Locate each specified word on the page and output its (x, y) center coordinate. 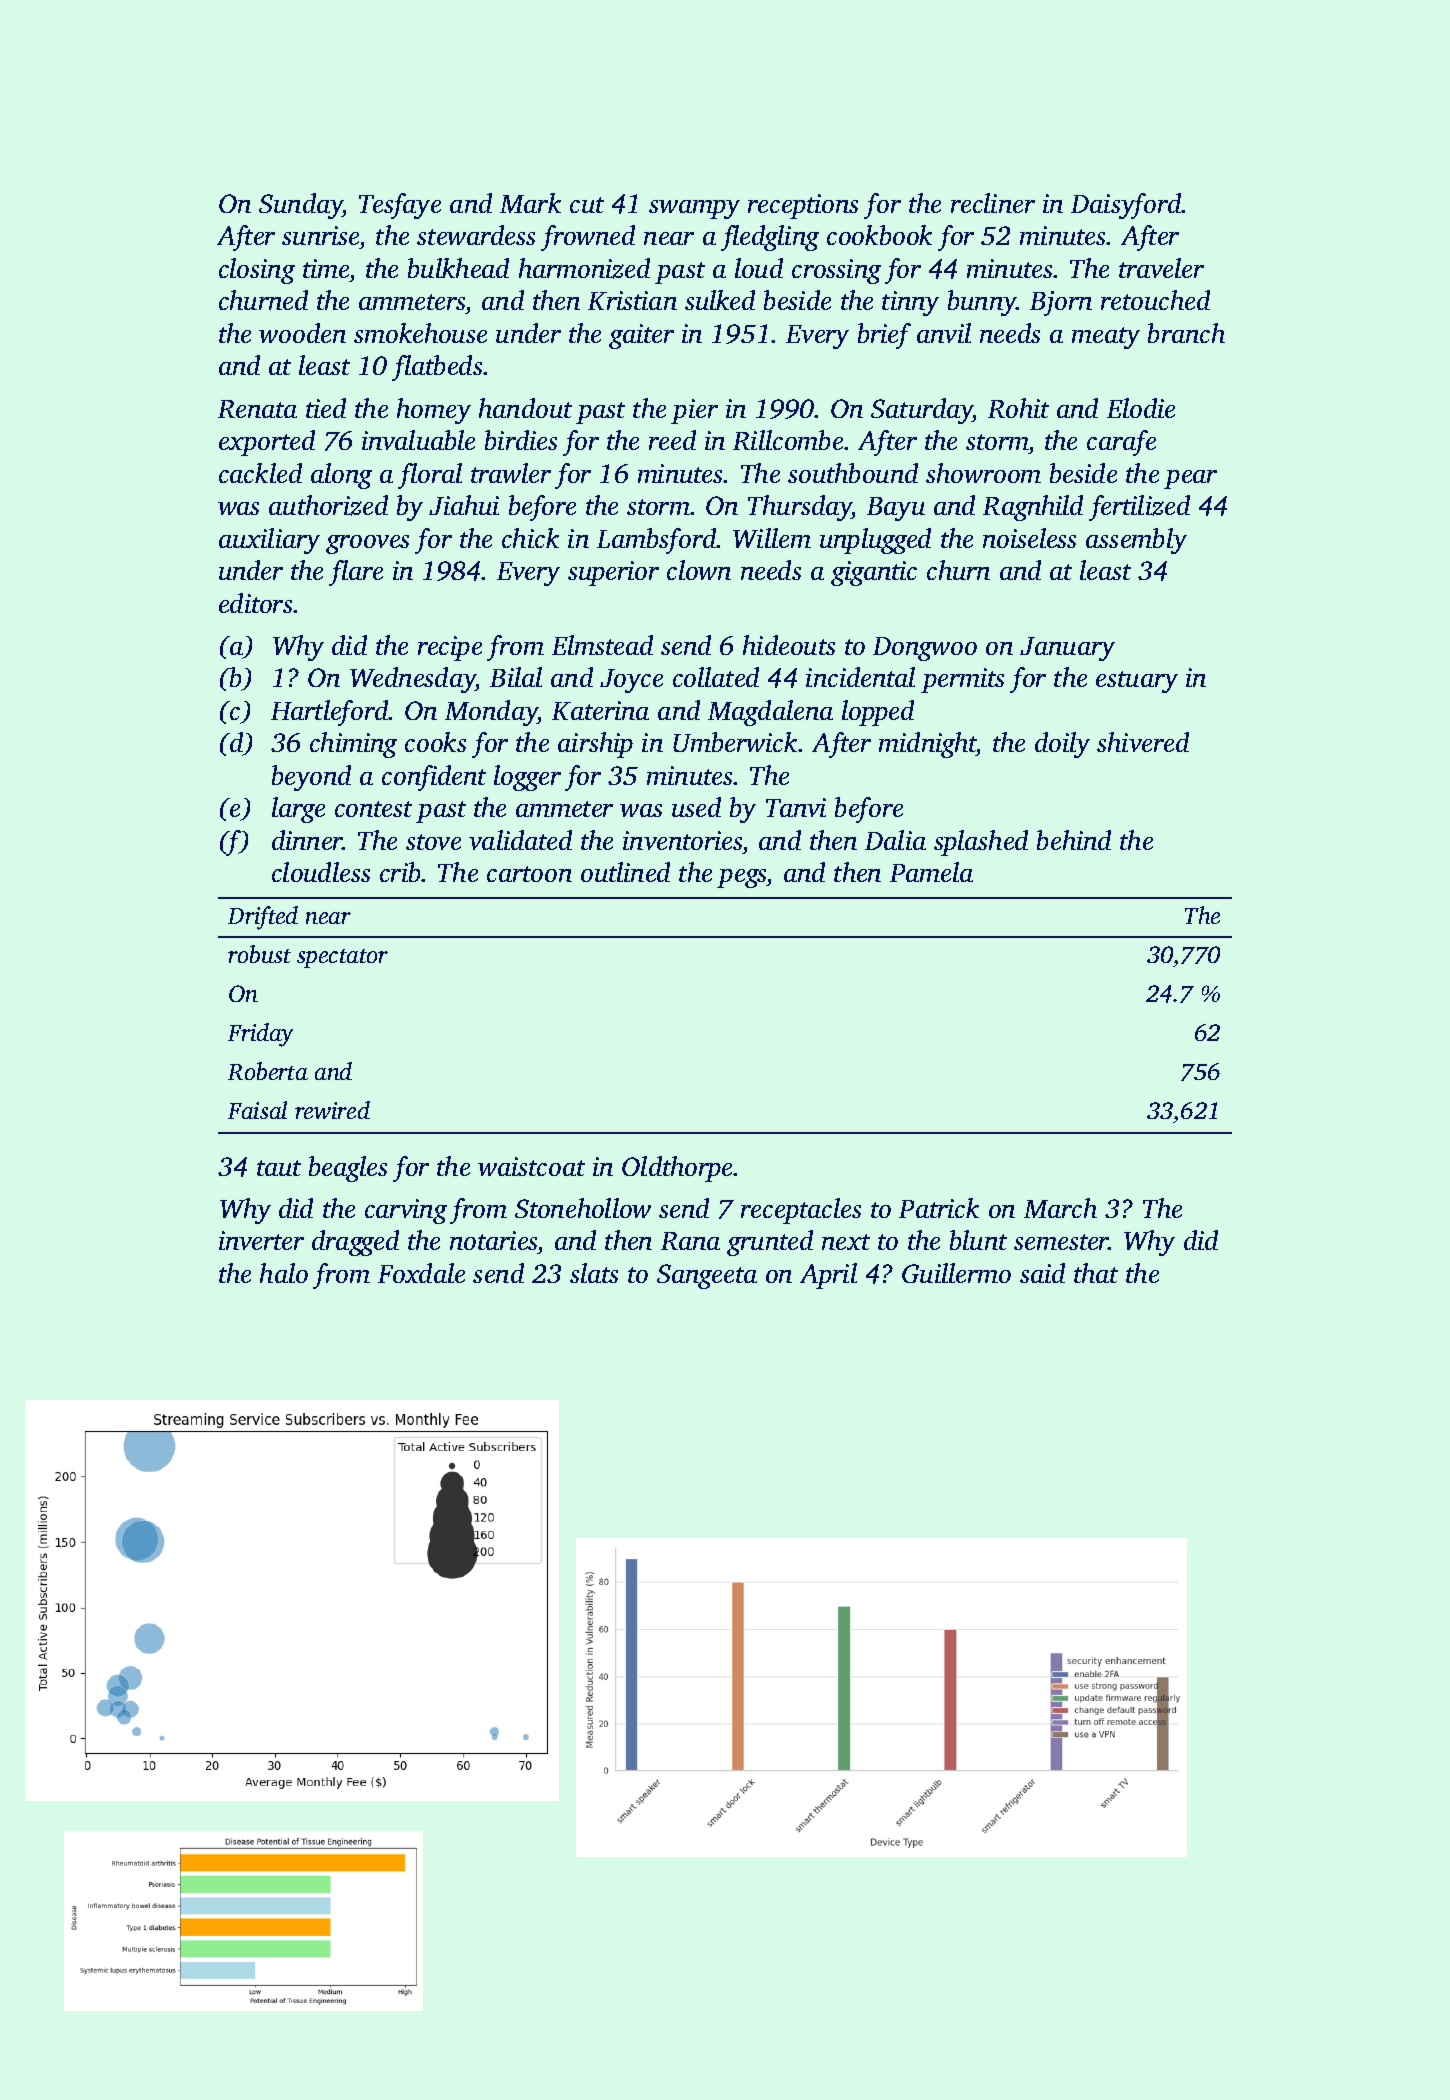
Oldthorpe (678, 1169)
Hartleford (330, 713)
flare (356, 573)
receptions (803, 206)
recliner (993, 203)
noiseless (1029, 538)
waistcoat (531, 1166)
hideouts (789, 645)
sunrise (321, 237)
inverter (261, 1240)
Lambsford (657, 541)
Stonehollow (583, 1208)
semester (1061, 1242)
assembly (1136, 541)
